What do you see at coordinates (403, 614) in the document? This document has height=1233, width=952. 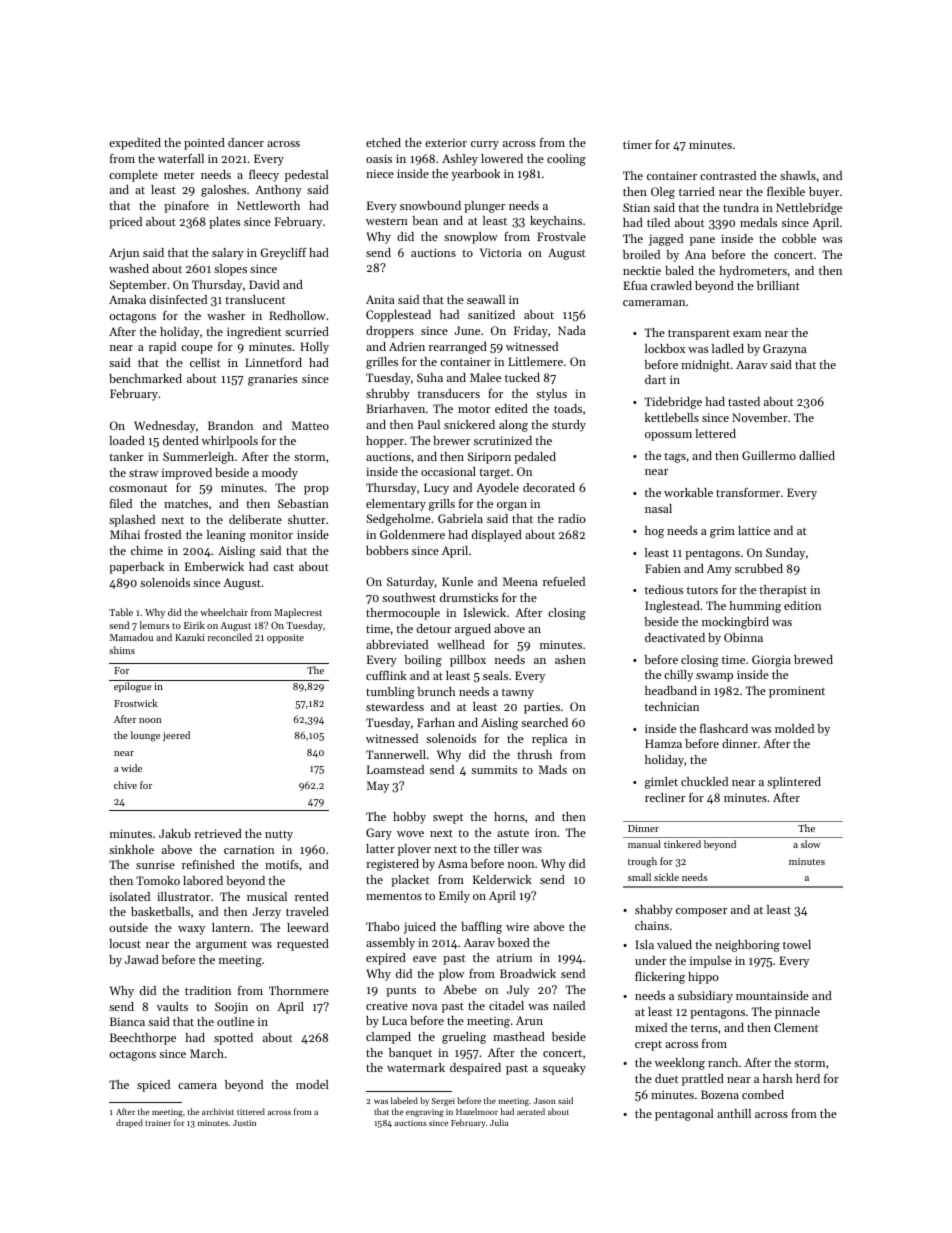 I see `thermocouple` at bounding box center [403, 614].
